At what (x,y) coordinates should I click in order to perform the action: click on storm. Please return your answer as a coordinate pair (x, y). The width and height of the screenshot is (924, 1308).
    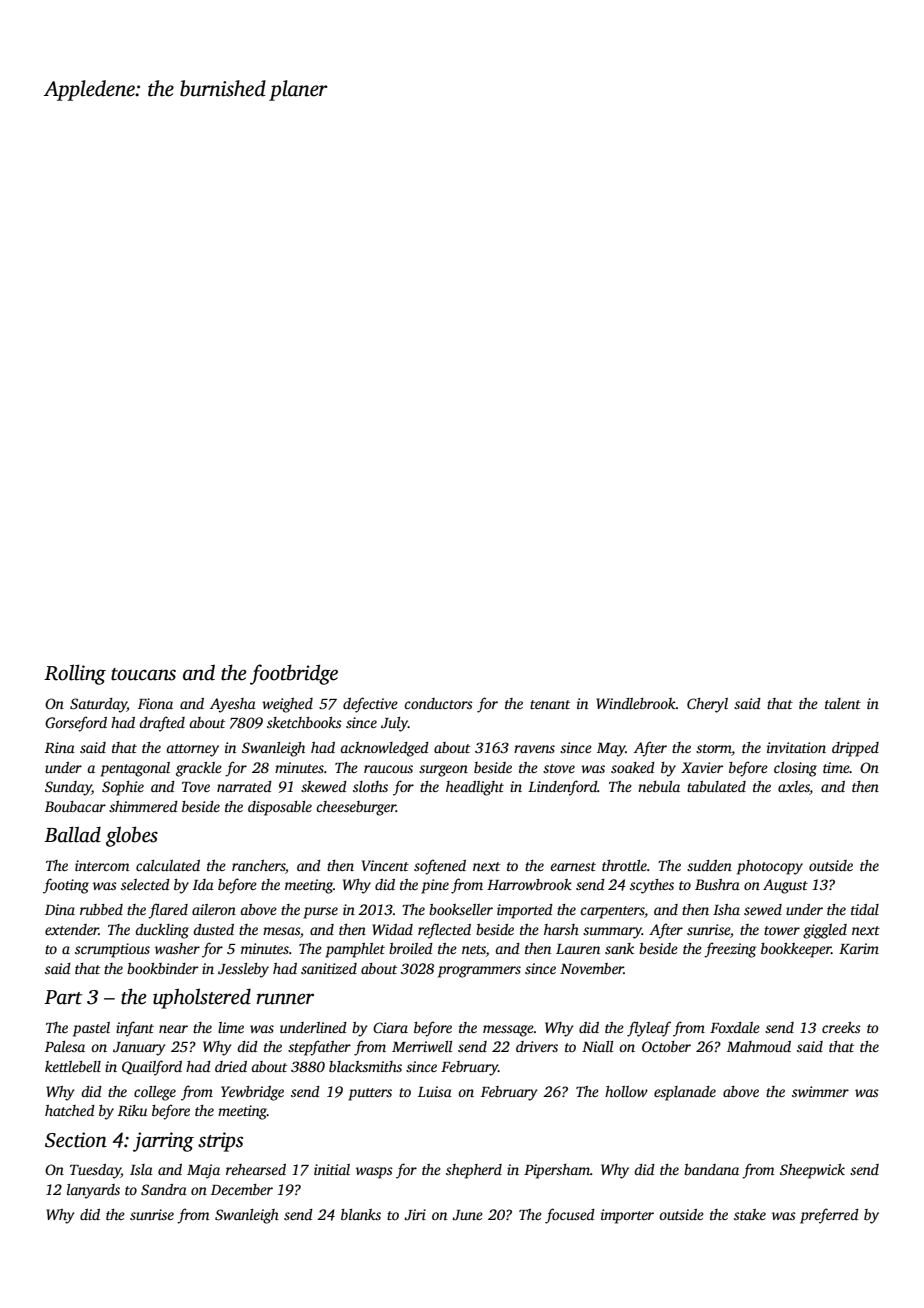
    Looking at the image, I should click on (714, 750).
